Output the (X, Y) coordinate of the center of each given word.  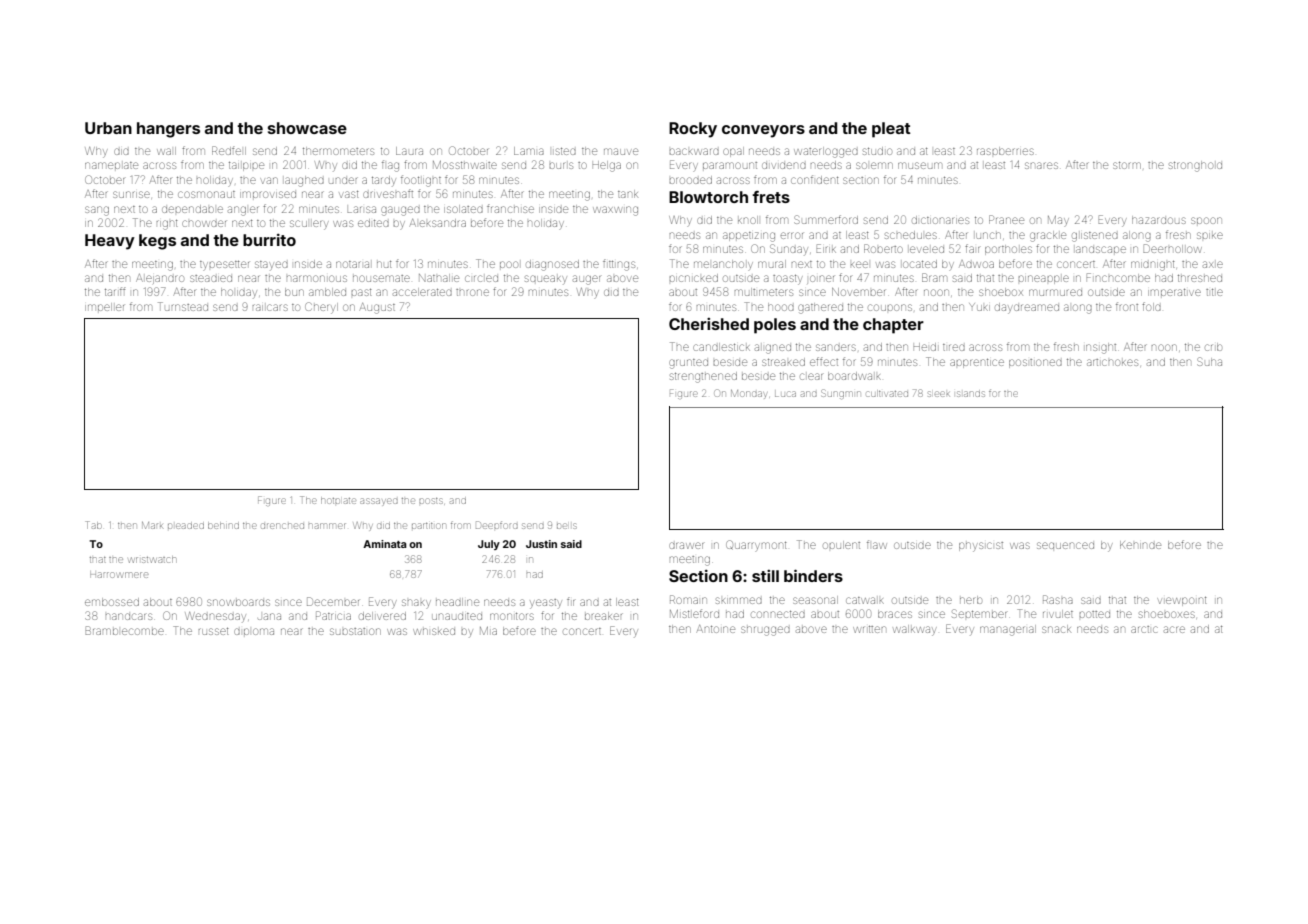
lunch (988, 235)
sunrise (131, 194)
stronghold (1195, 166)
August (377, 308)
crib (1213, 347)
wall (166, 151)
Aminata (385, 544)
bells (566, 526)
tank (628, 194)
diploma (254, 631)
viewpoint (1182, 601)
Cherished (709, 324)
